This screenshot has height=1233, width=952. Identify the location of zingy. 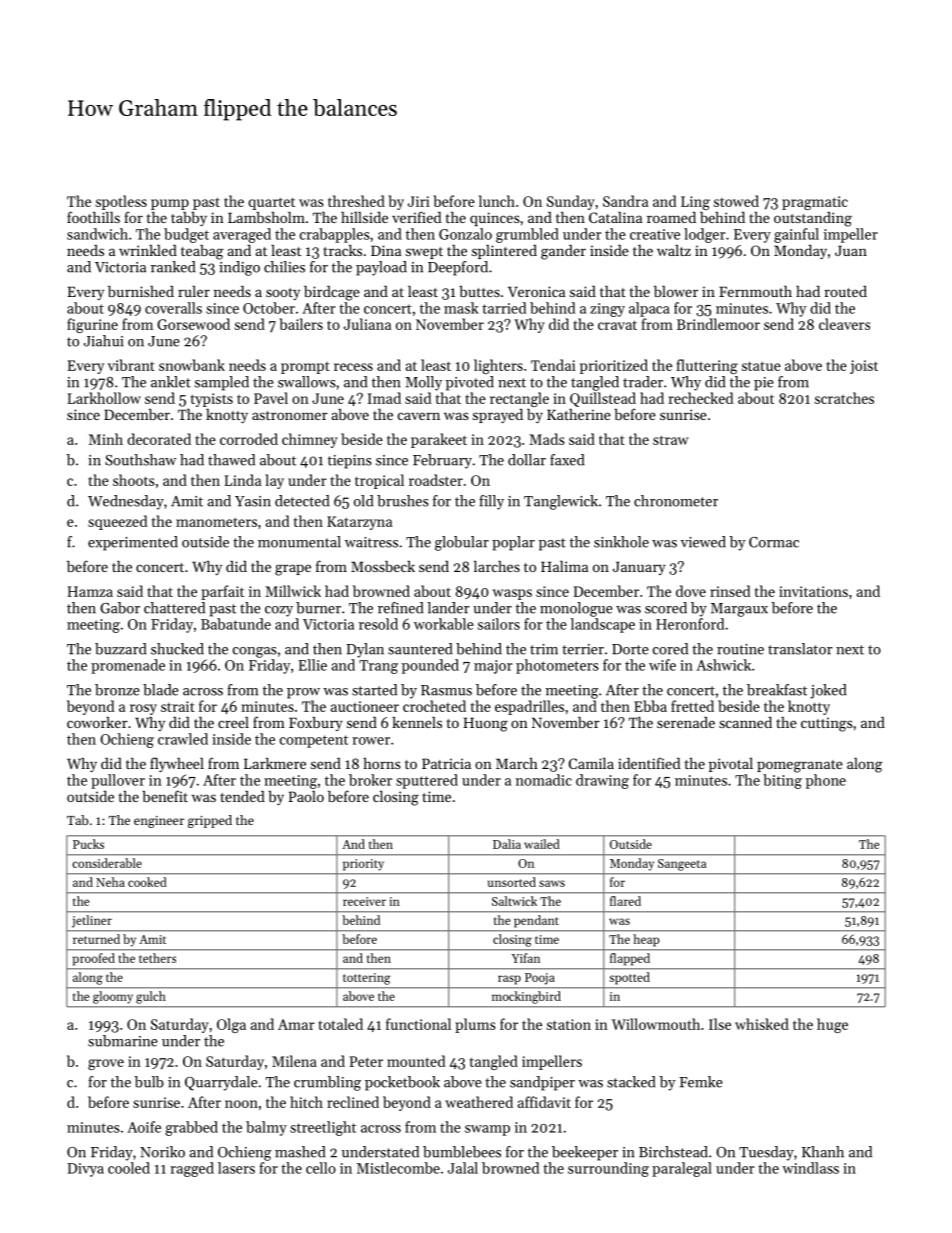
(608, 310).
